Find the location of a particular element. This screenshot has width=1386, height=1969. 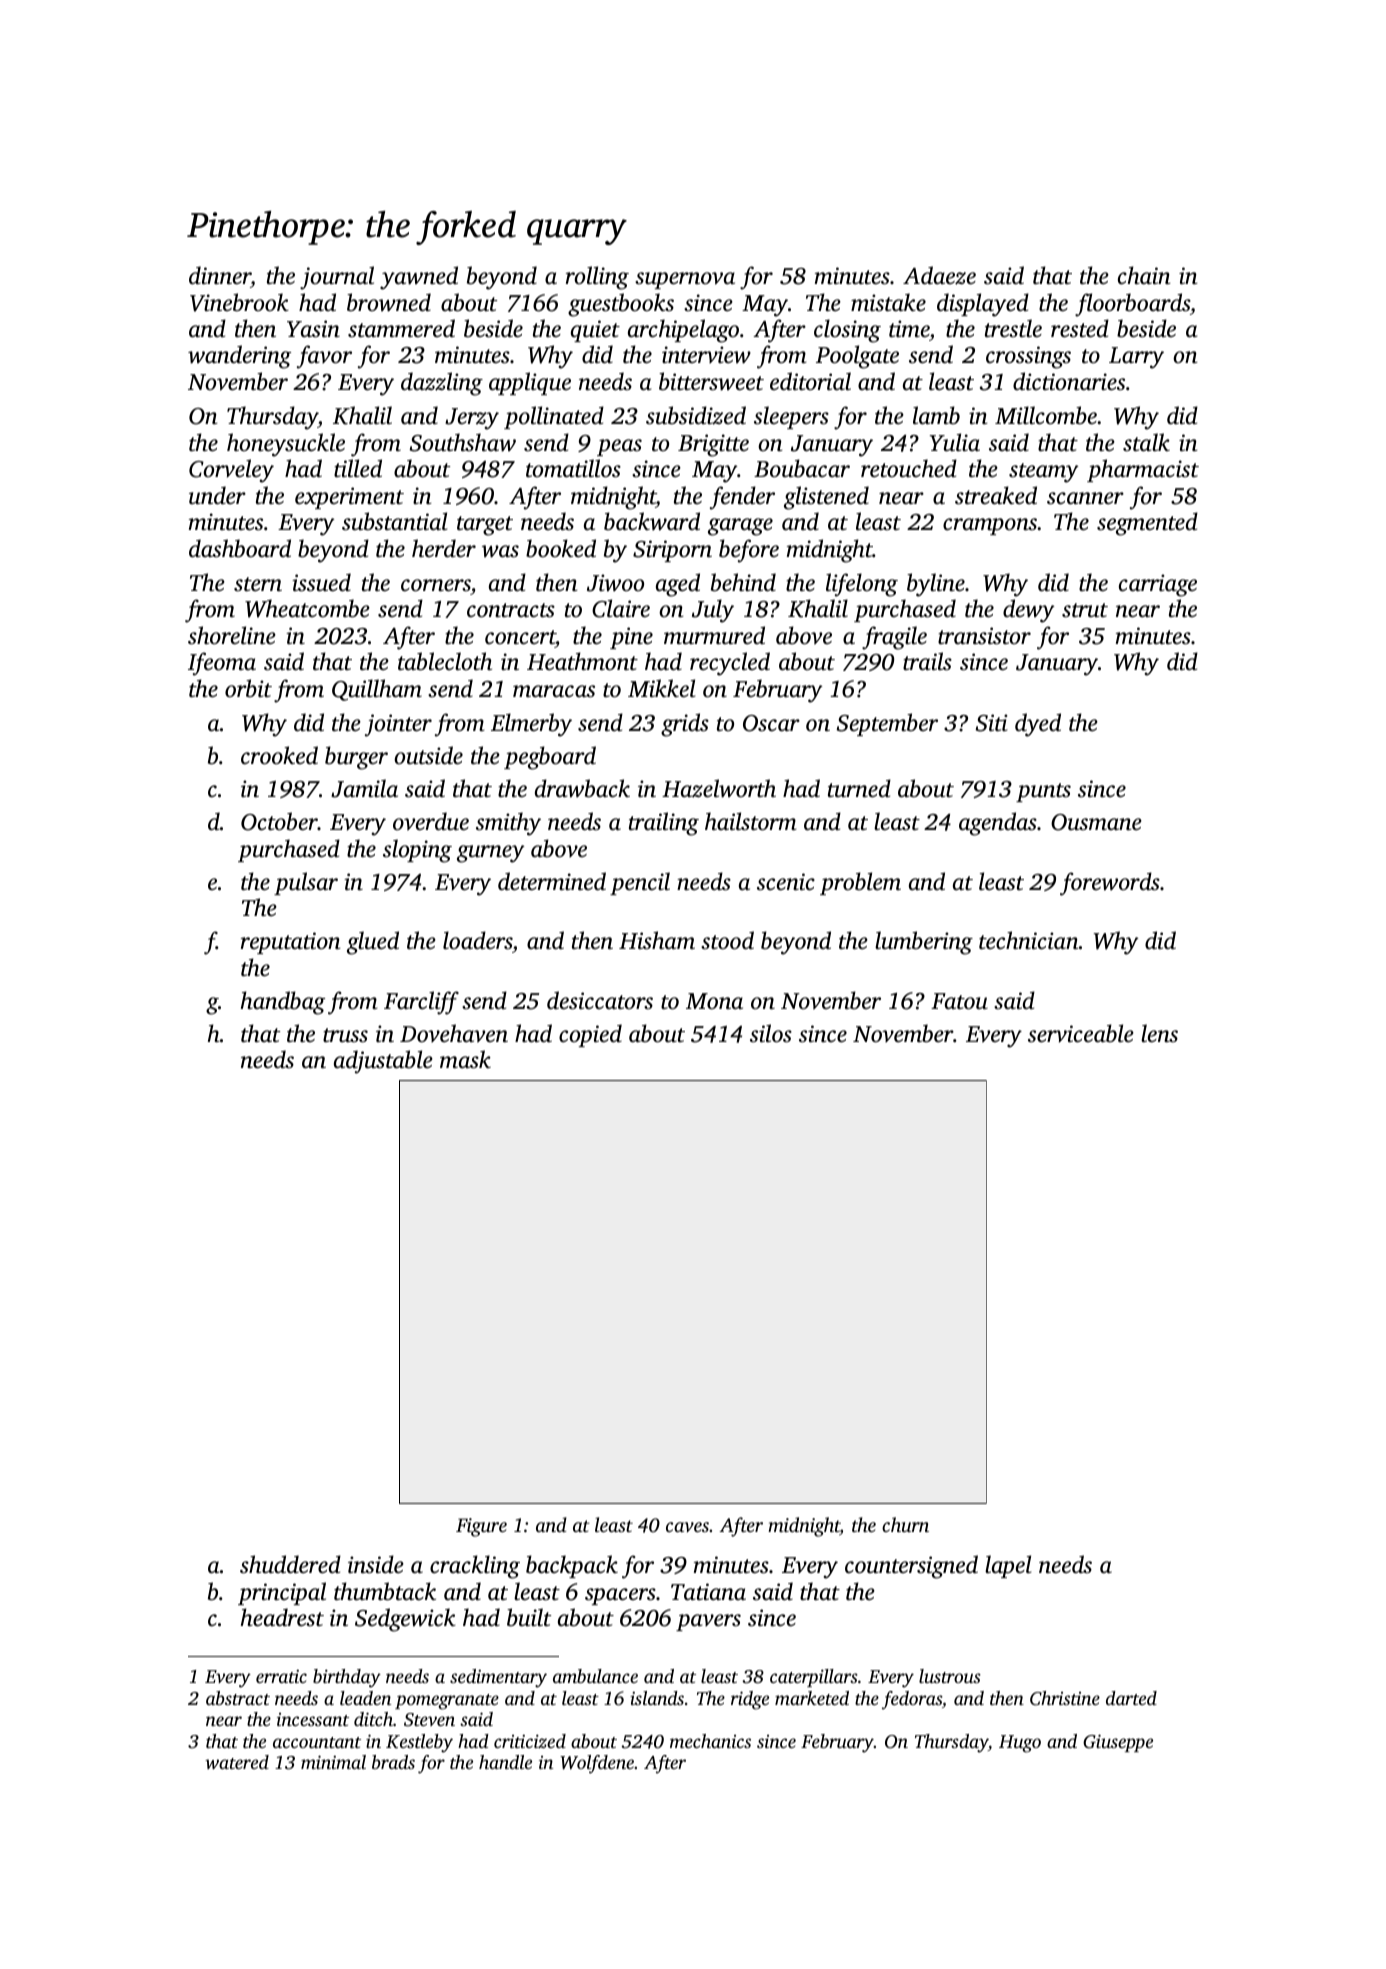

lapel is located at coordinates (1008, 1566).
